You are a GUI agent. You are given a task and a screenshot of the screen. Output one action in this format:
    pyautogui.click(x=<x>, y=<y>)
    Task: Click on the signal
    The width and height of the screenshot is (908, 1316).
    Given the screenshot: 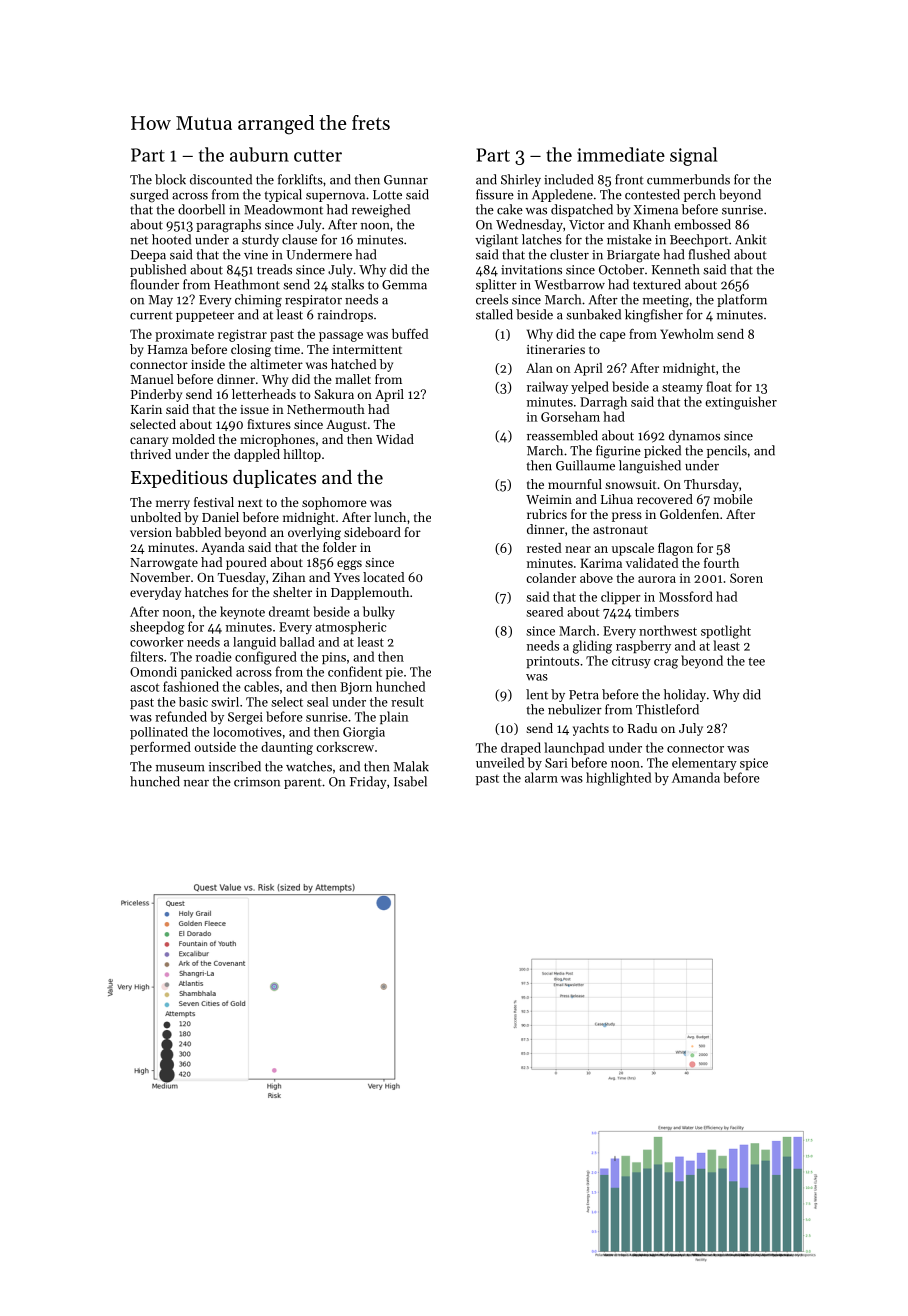 What is the action you would take?
    pyautogui.click(x=693, y=156)
